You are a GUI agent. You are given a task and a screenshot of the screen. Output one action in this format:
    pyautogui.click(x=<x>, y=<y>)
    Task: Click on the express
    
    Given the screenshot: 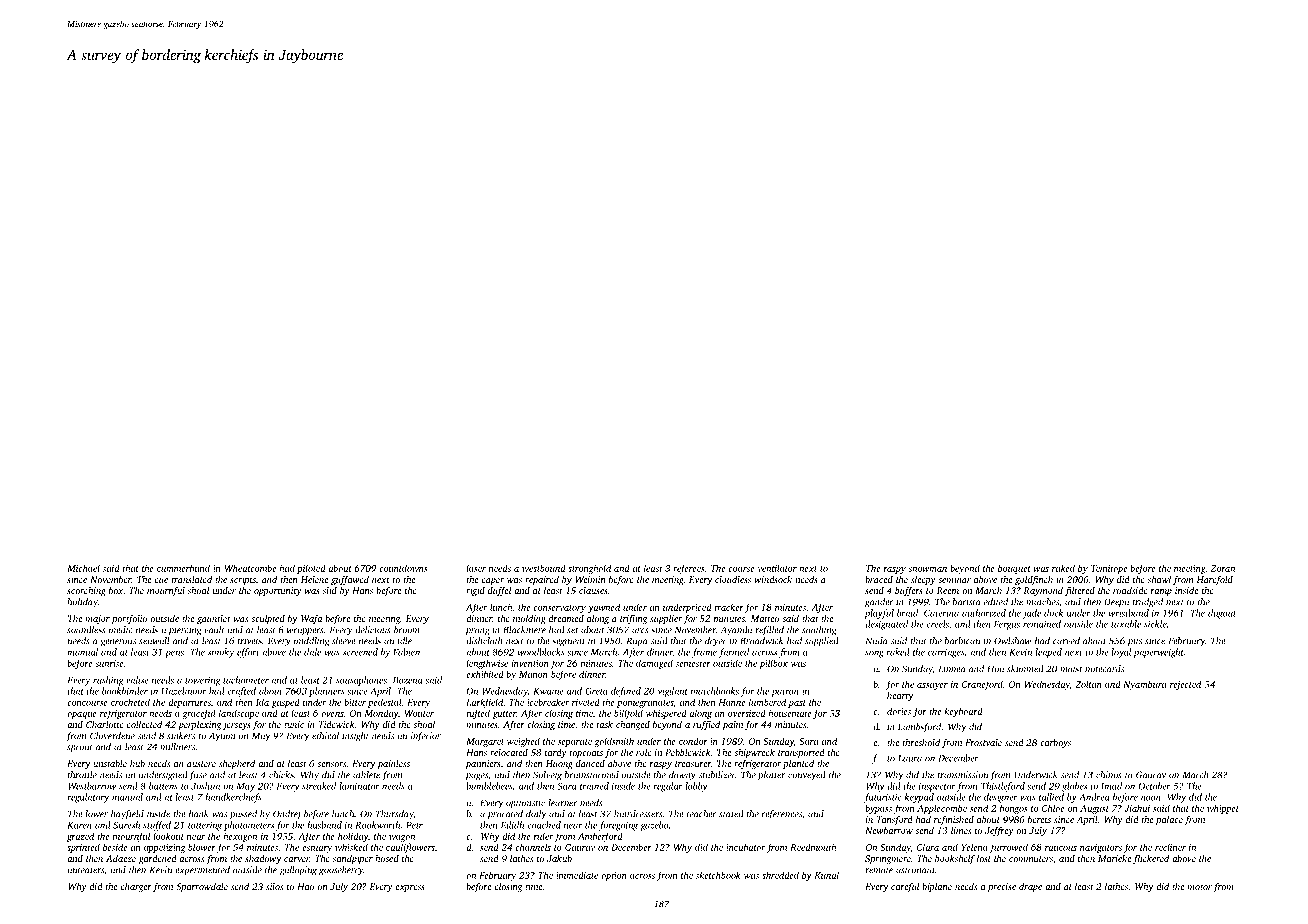 What is the action you would take?
    pyautogui.click(x=410, y=888)
